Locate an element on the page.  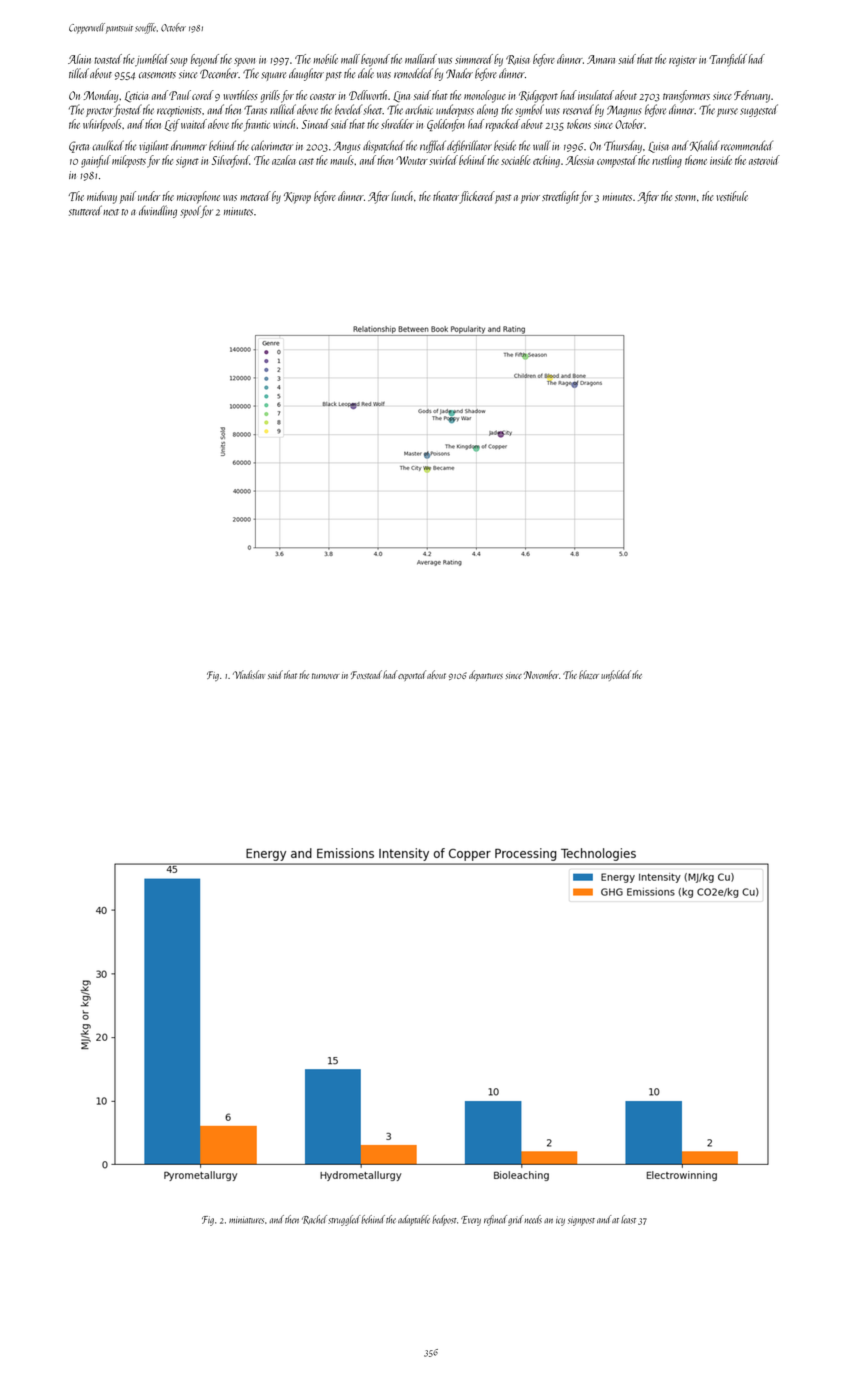
soup is located at coordinates (178, 62).
